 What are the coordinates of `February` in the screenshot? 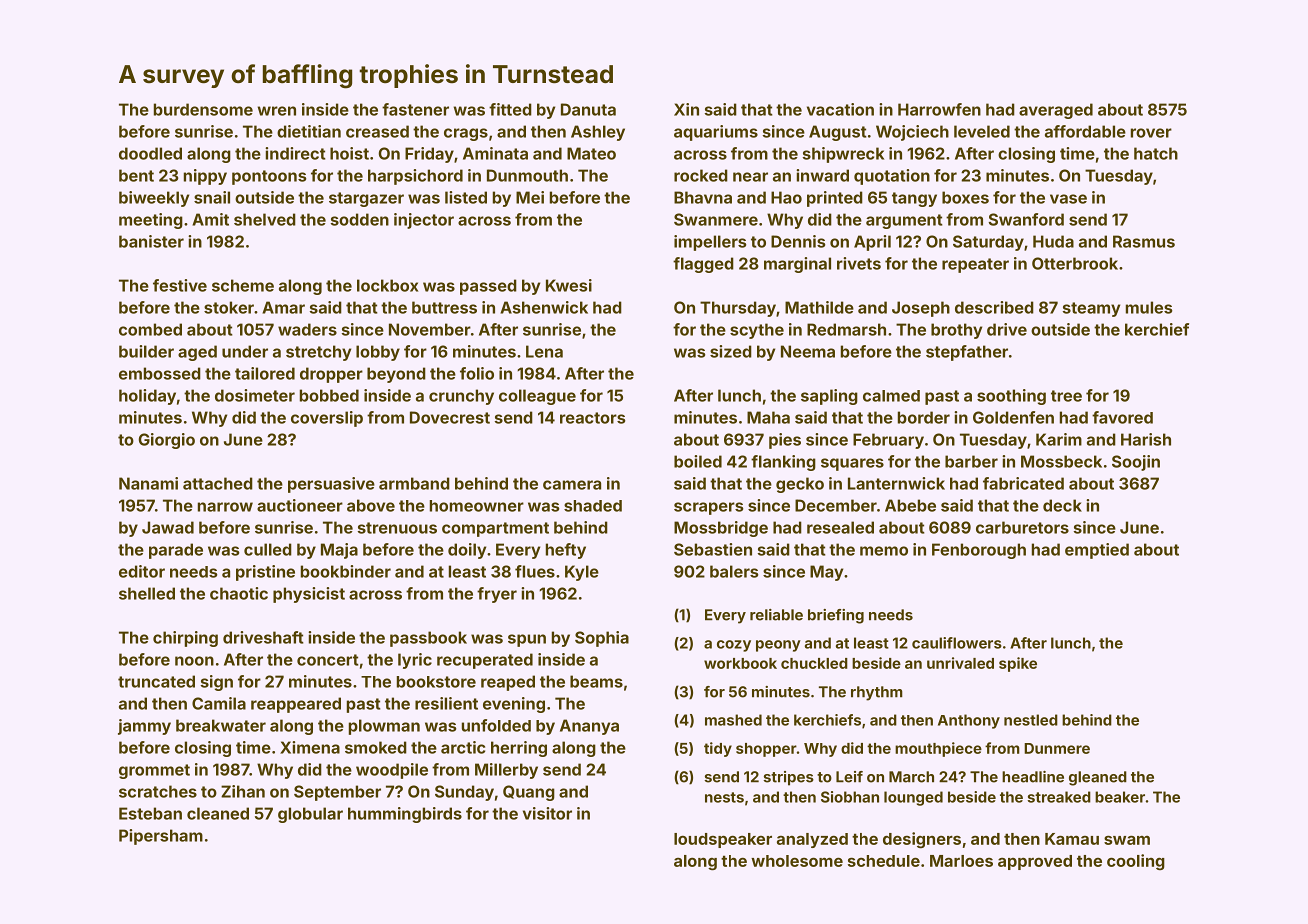 It's located at (888, 441).
